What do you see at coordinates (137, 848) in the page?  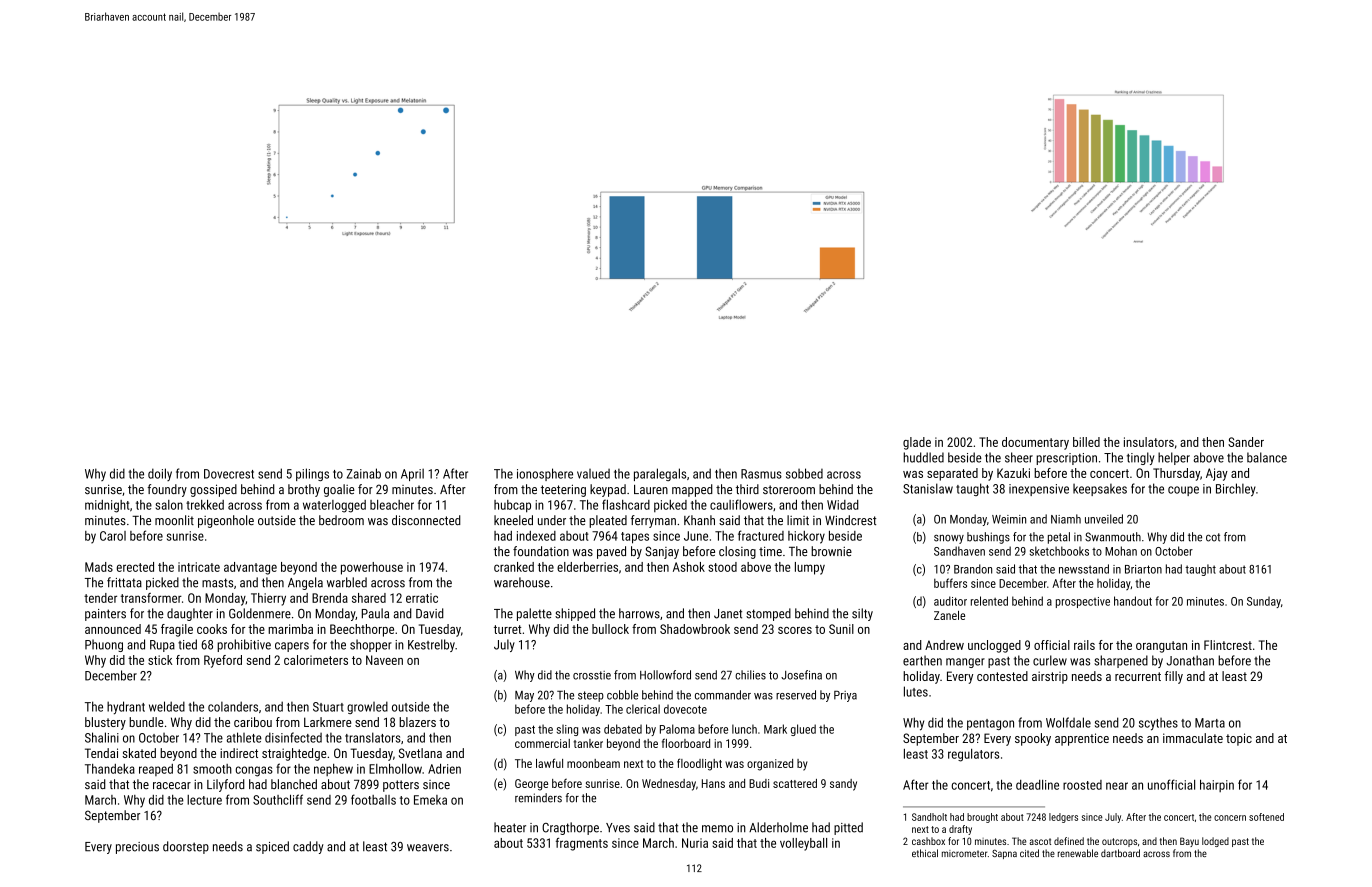 I see `precious` at bounding box center [137, 848].
